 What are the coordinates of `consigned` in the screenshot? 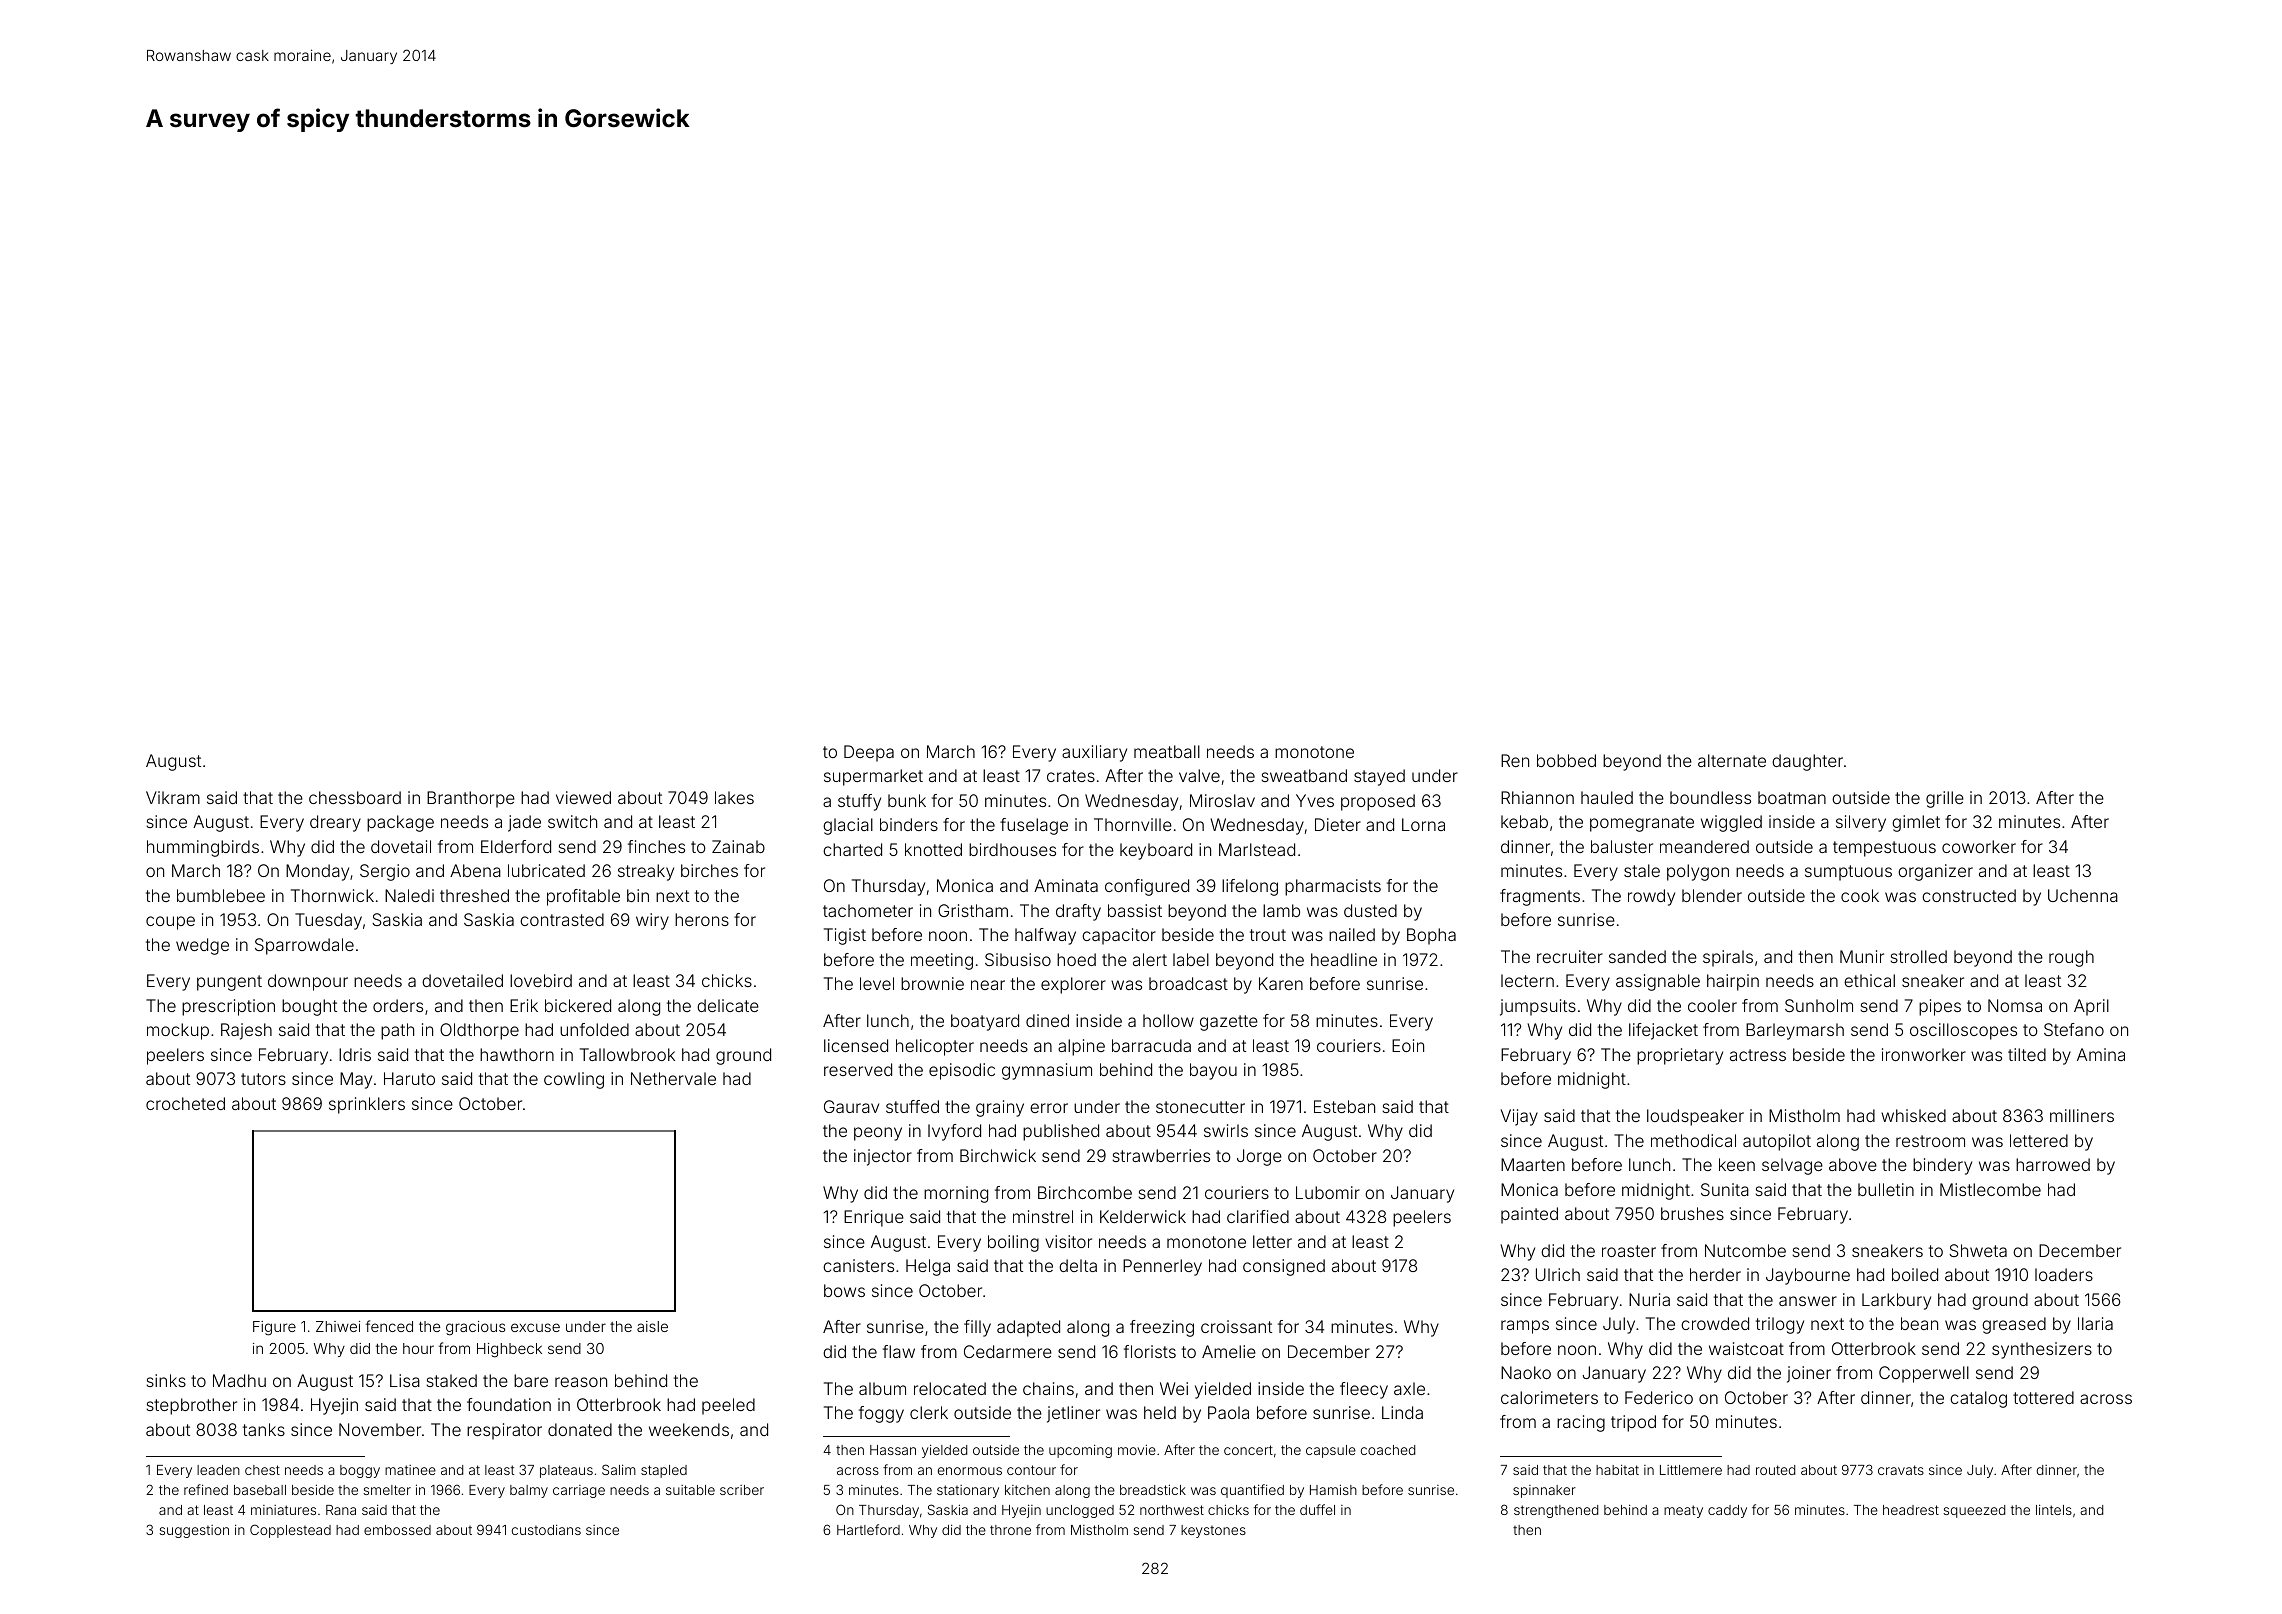 It's located at (1284, 1267).
